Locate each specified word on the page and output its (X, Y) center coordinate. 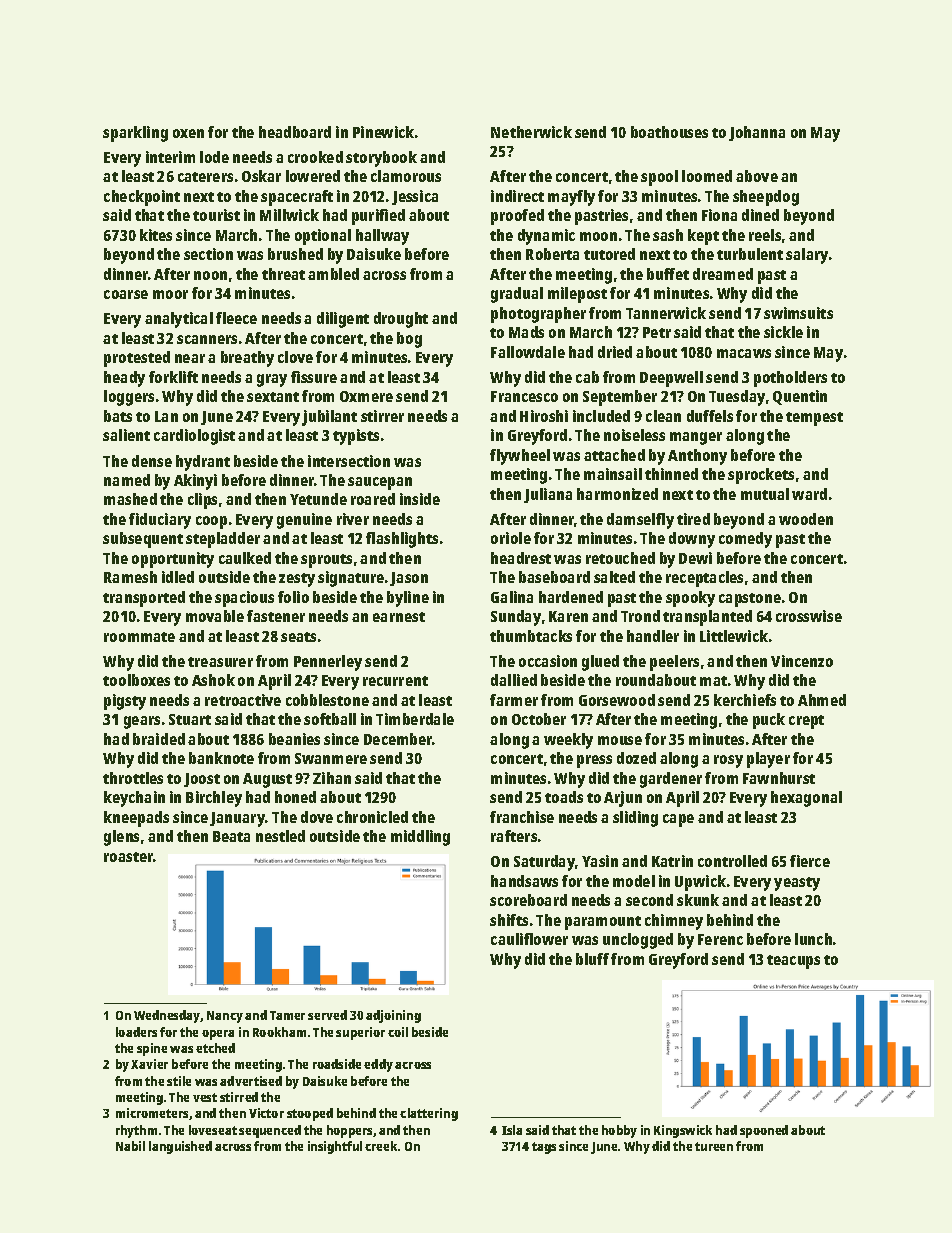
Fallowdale (528, 352)
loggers (129, 398)
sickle (783, 332)
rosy (728, 761)
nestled (280, 836)
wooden (806, 519)
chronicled (372, 817)
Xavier (149, 1064)
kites (156, 235)
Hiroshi (544, 416)
